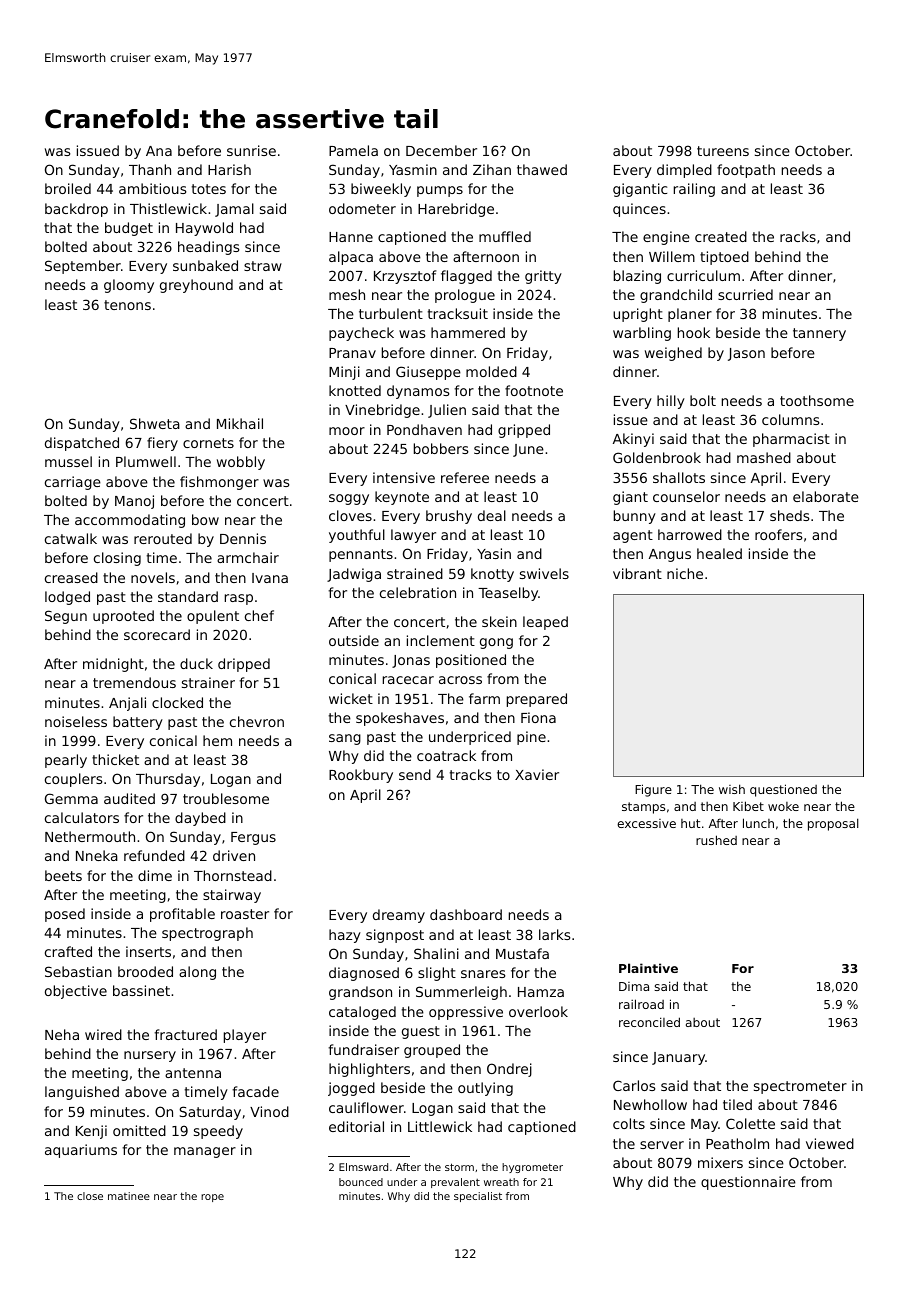 The width and height of the screenshot is (908, 1316). Describe the element at coordinates (723, 151) in the screenshot. I see `tureens` at that location.
